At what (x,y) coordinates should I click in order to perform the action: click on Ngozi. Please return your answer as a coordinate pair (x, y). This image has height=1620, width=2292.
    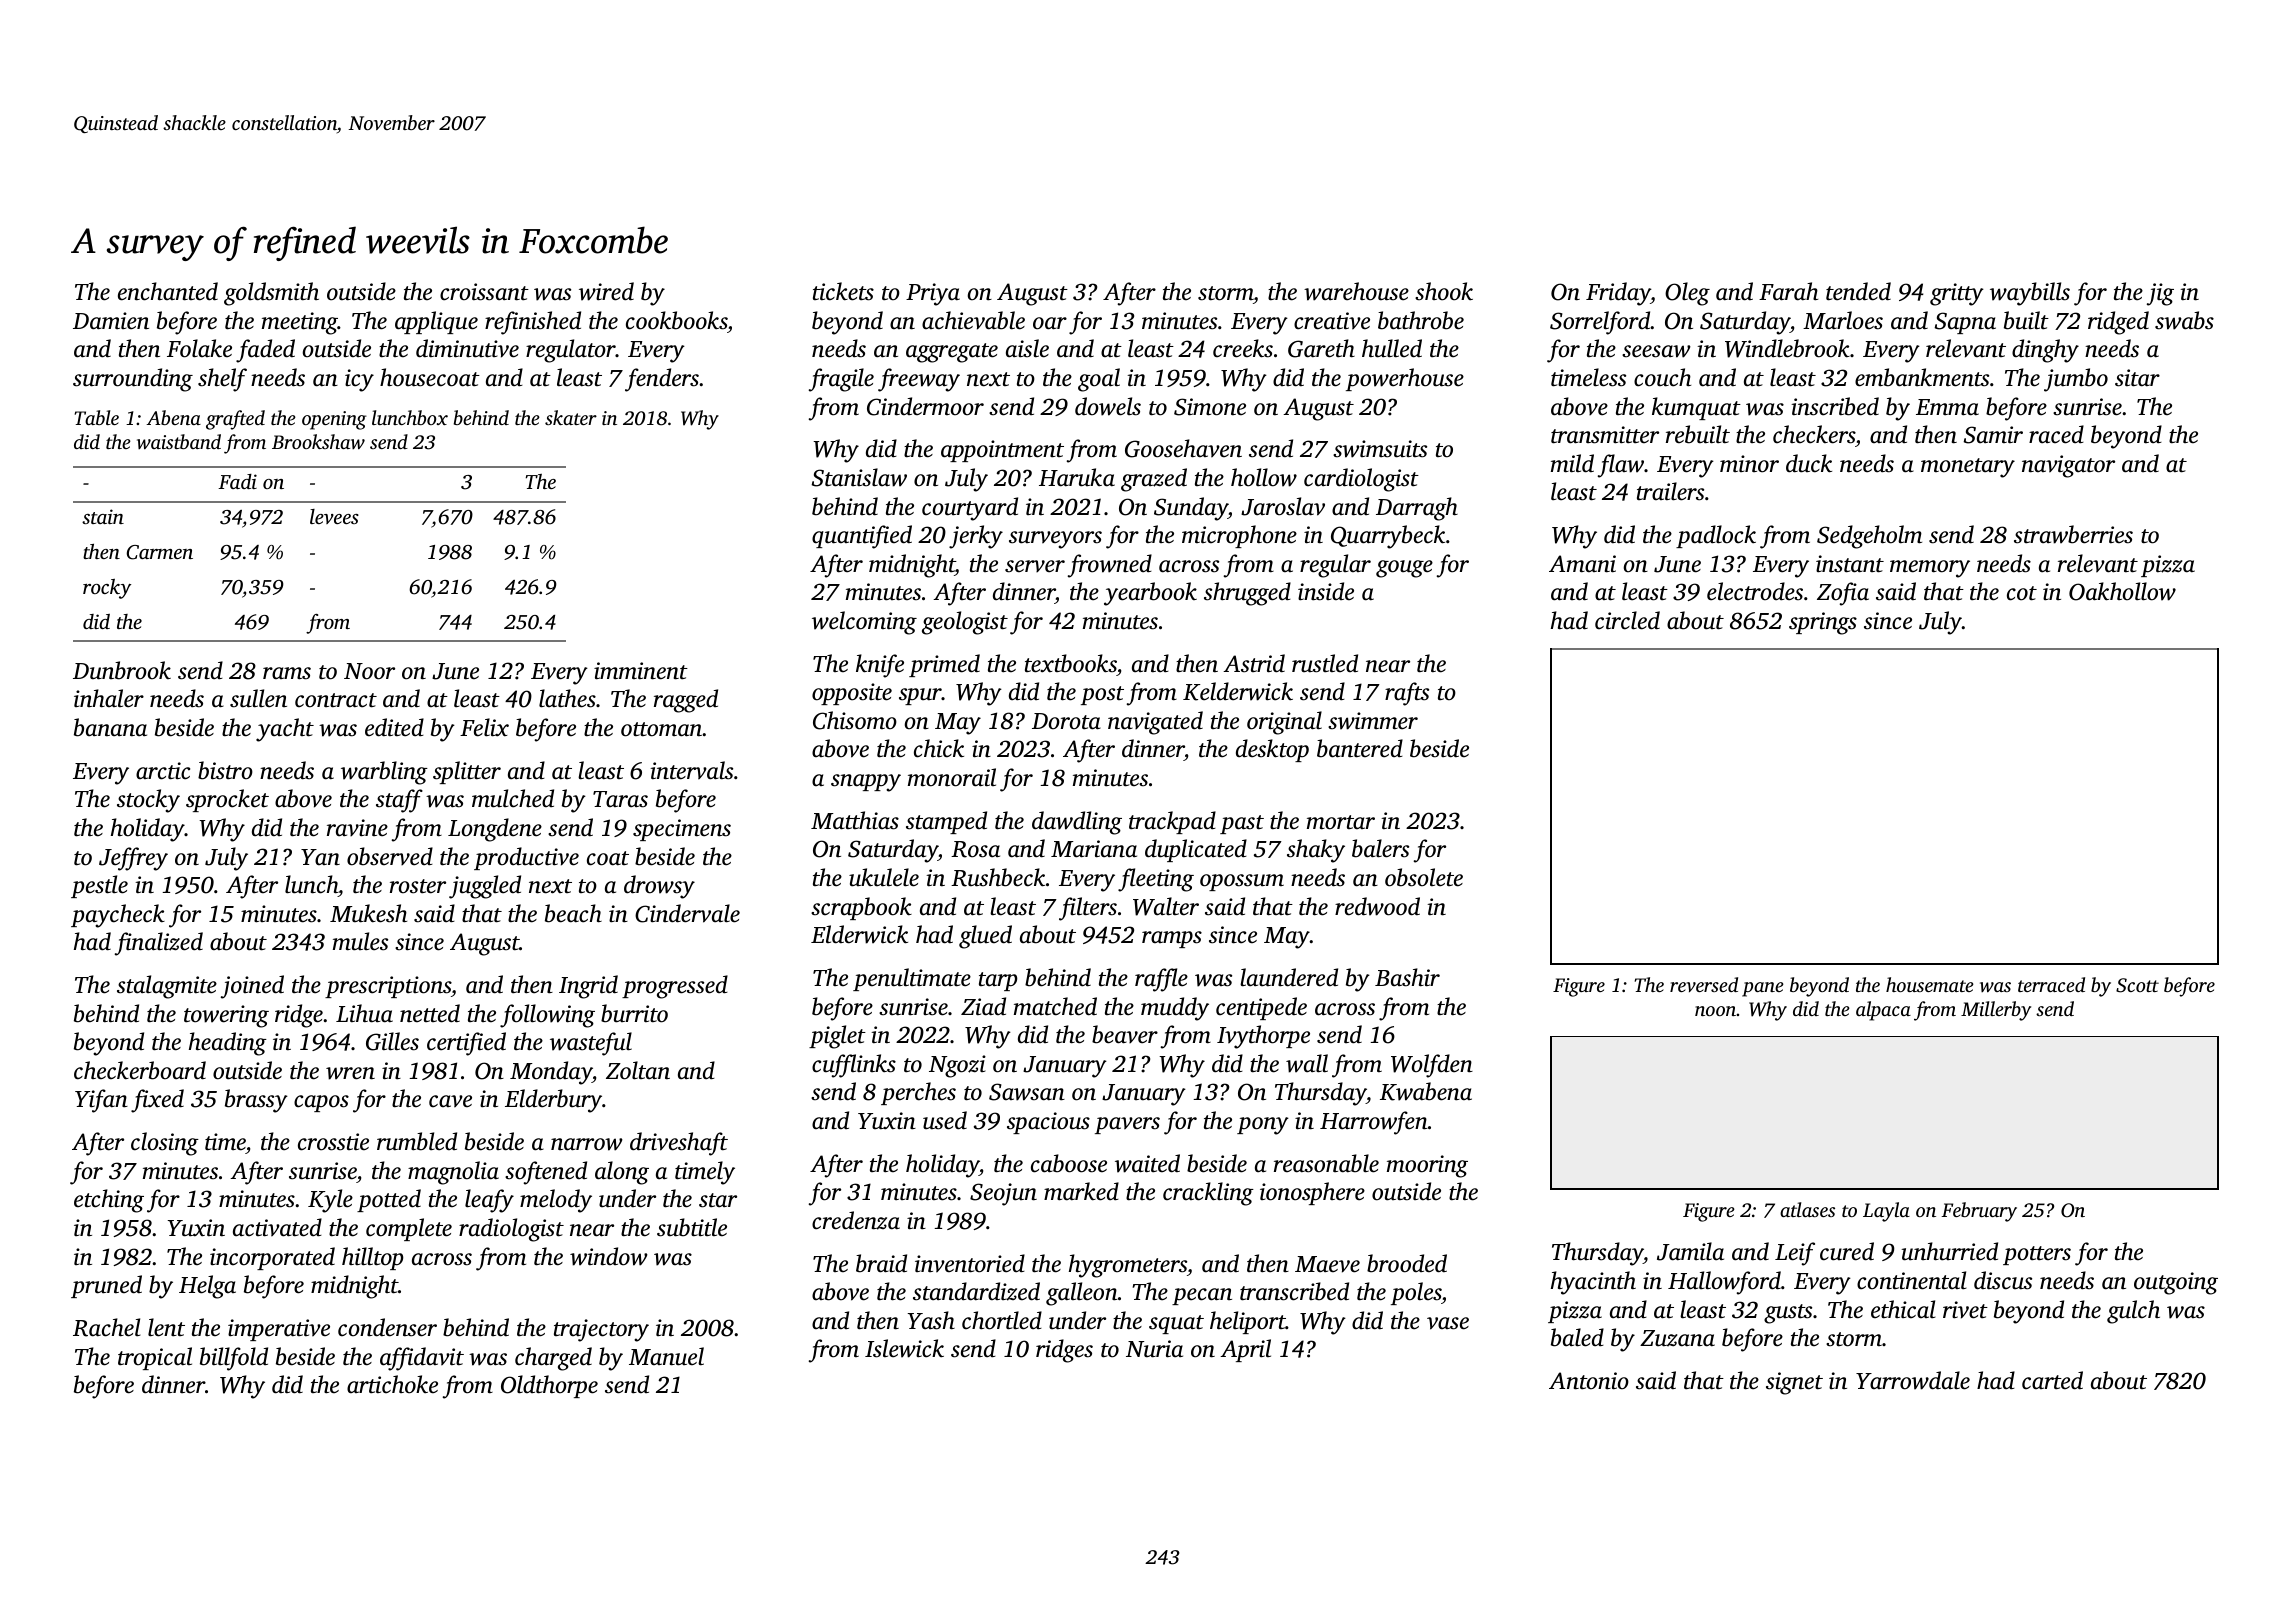
    Looking at the image, I should click on (957, 1066).
